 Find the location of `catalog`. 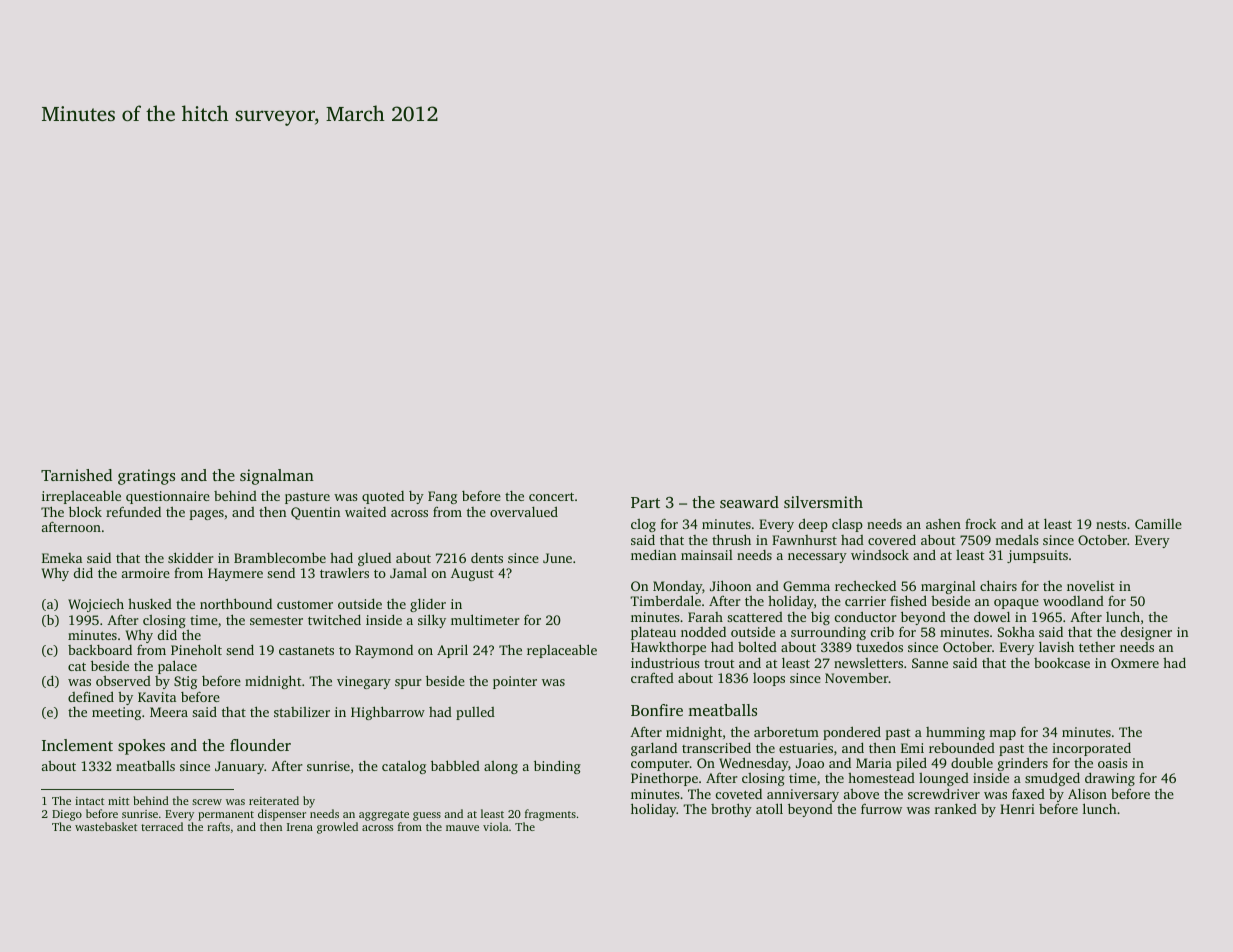

catalog is located at coordinates (404, 767).
